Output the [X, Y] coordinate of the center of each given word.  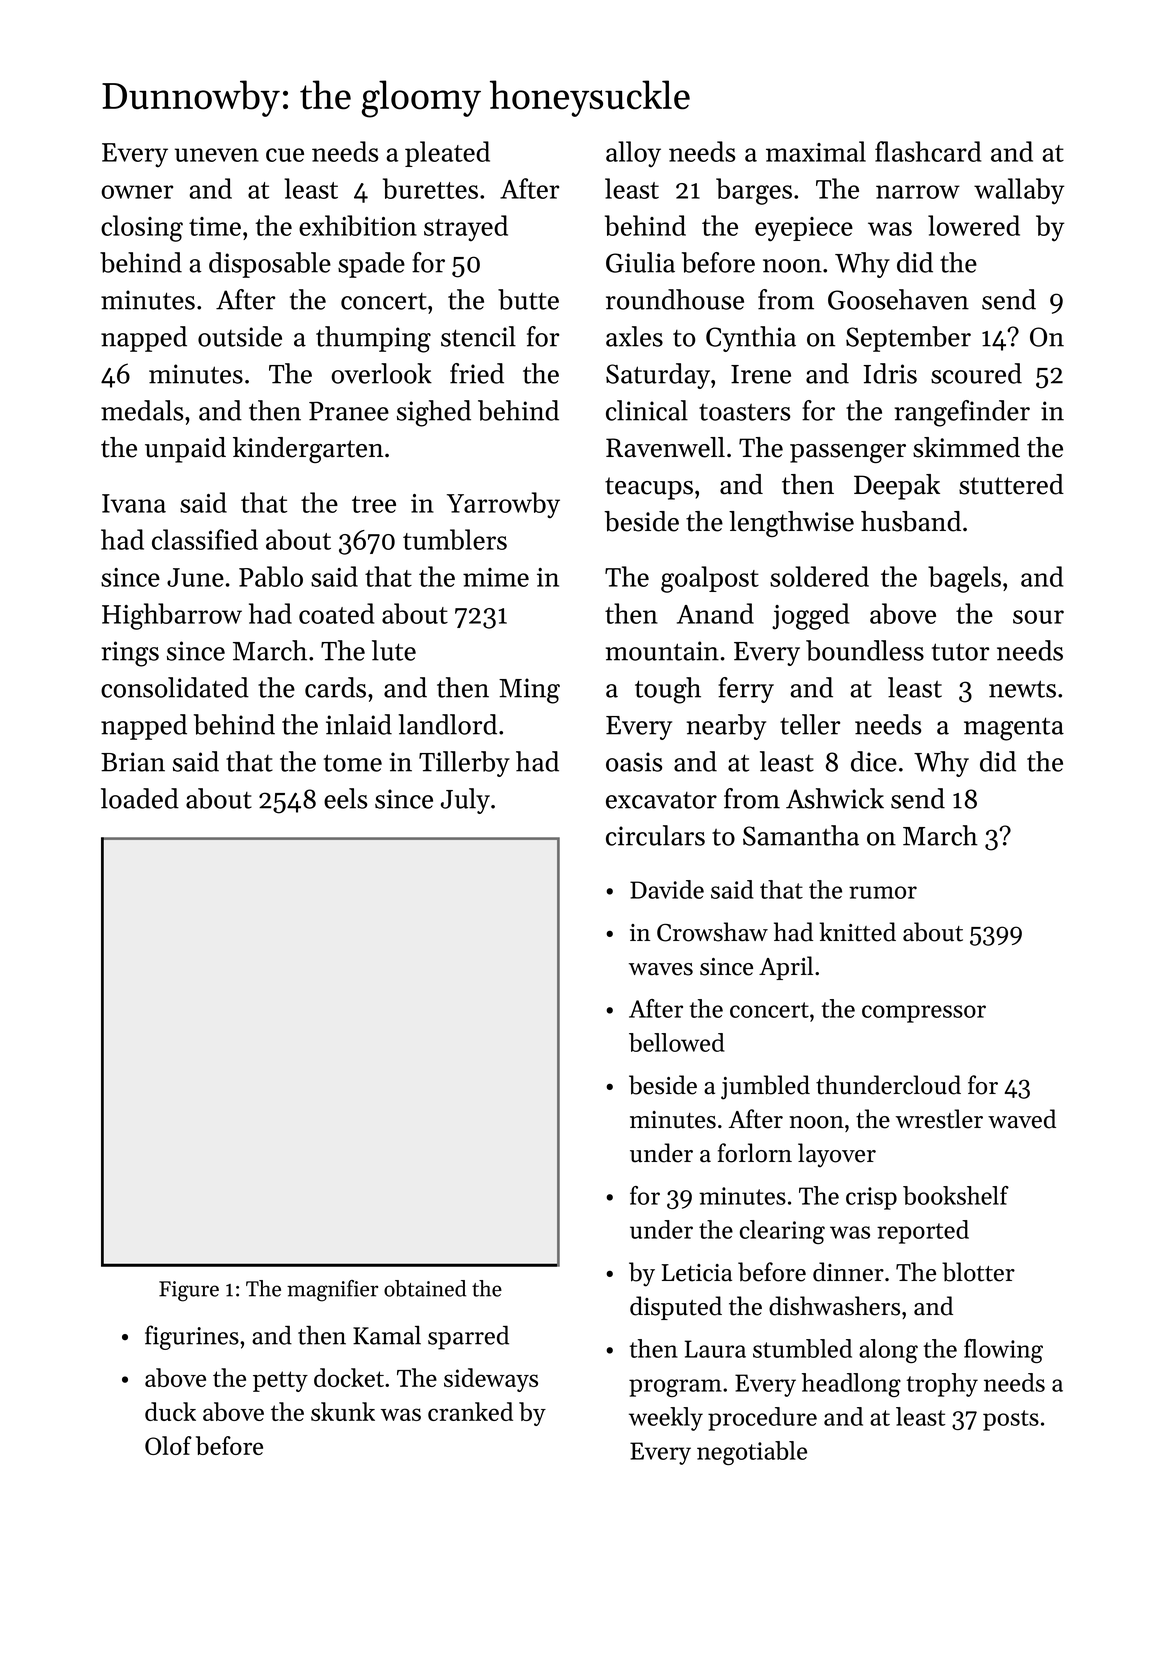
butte [528, 299]
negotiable [752, 1453]
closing [142, 228]
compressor [924, 1014]
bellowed [677, 1042]
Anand [715, 613]
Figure [189, 1291]
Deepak [897, 487]
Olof [168, 1445]
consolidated [175, 687]
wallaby [1019, 191]
